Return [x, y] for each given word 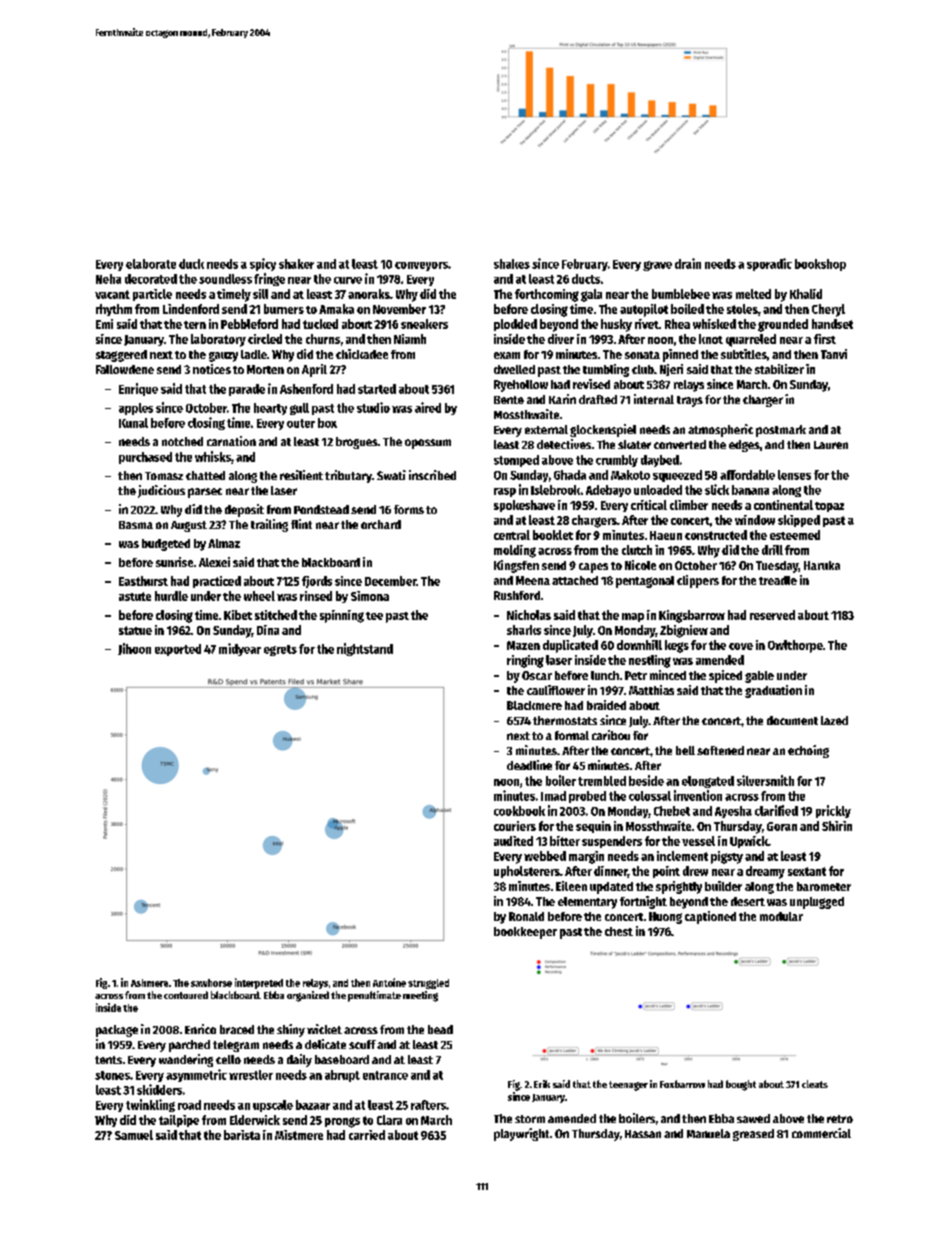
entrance [385, 1075]
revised [591, 384]
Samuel [134, 1135]
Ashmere [149, 983]
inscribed [432, 475]
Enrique [138, 389]
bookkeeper [525, 933]
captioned [710, 917]
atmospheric [720, 430]
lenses [794, 475]
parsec [205, 493]
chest [619, 931]
